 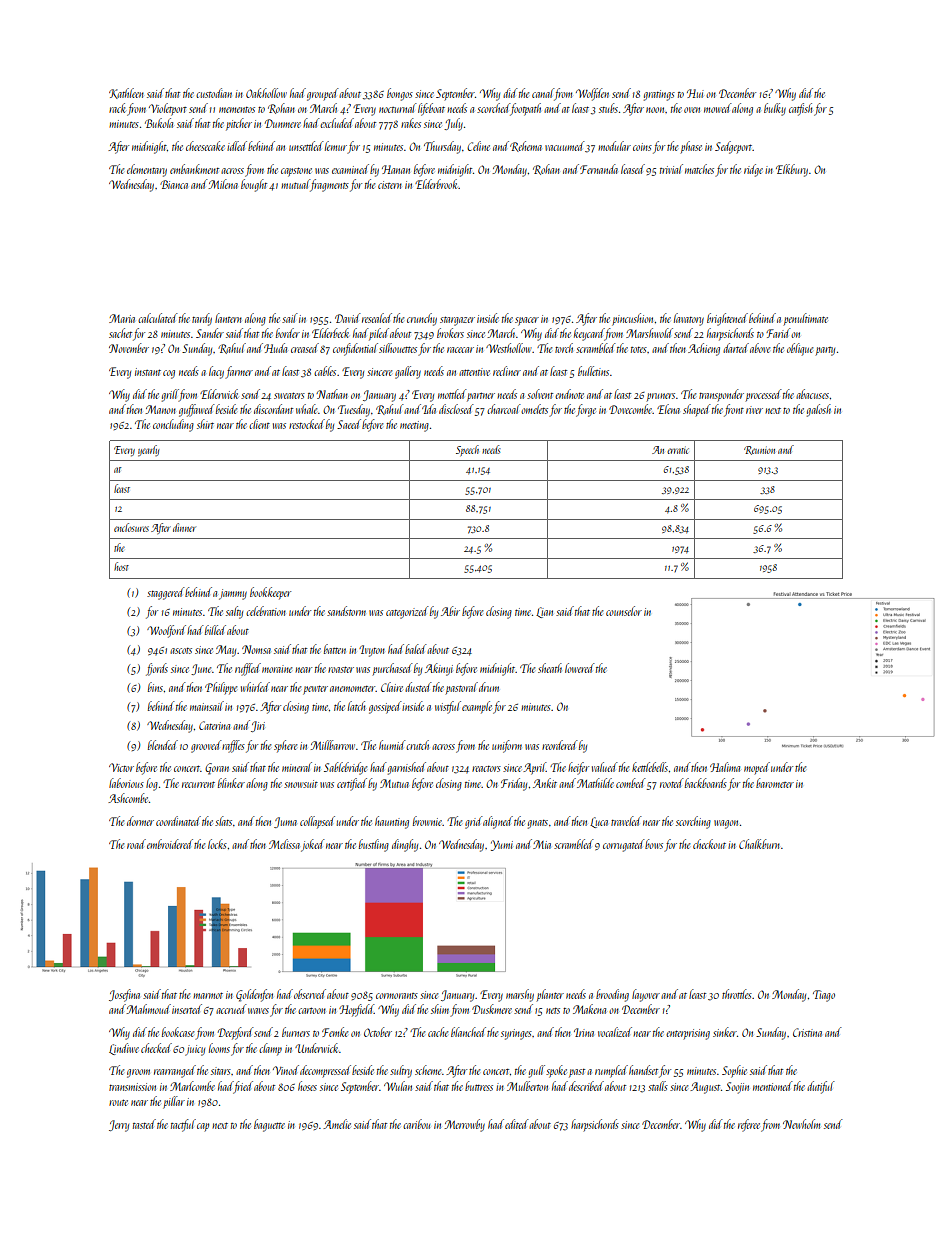 What do you see at coordinates (266, 93) in the document?
I see `Oakhollow` at bounding box center [266, 93].
